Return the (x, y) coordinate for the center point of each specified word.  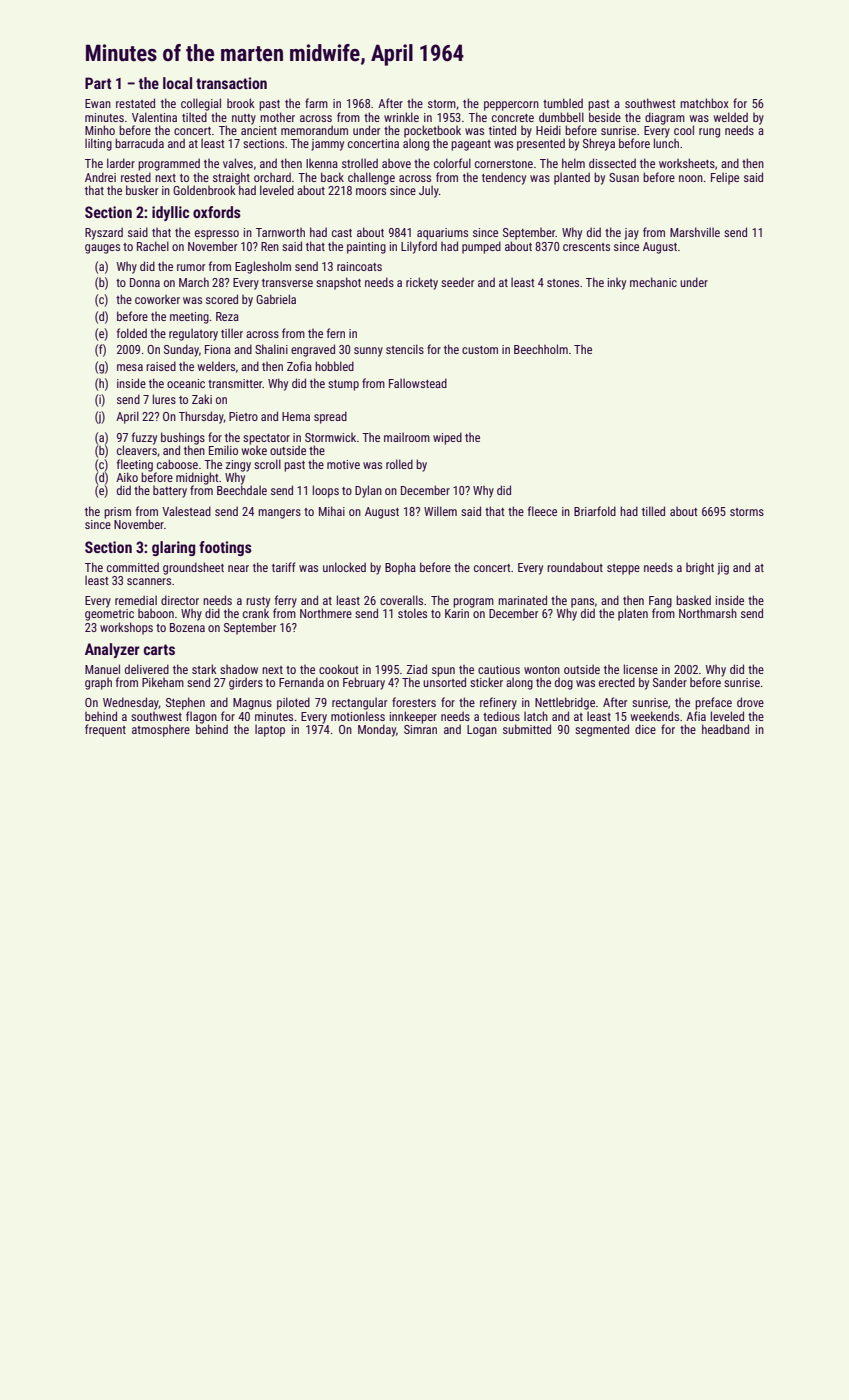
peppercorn (511, 106)
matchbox (704, 103)
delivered (147, 669)
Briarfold (595, 511)
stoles (412, 613)
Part (98, 83)
